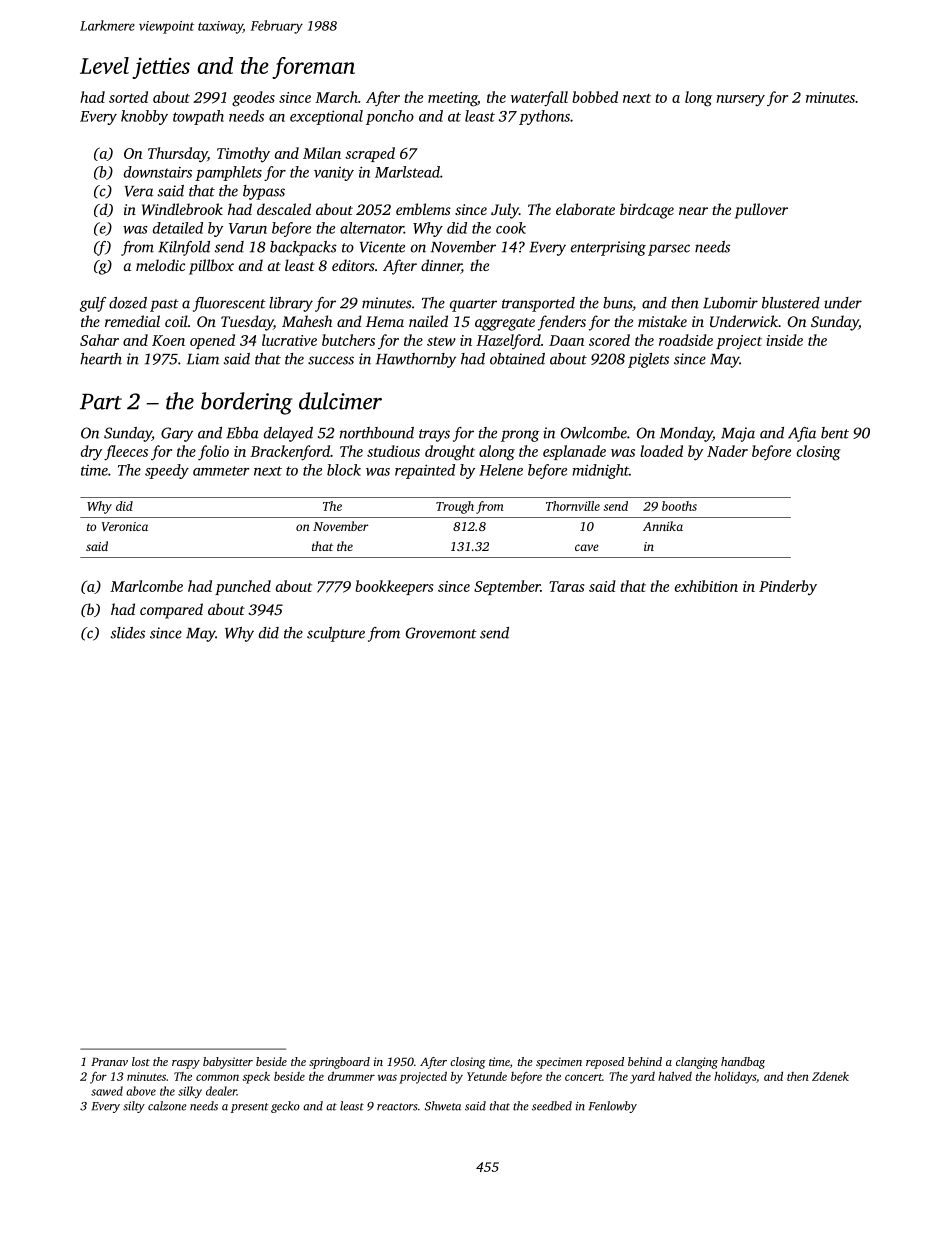 The height and width of the image is (1233, 952). Describe the element at coordinates (788, 588) in the image. I see `Pinderby` at that location.
